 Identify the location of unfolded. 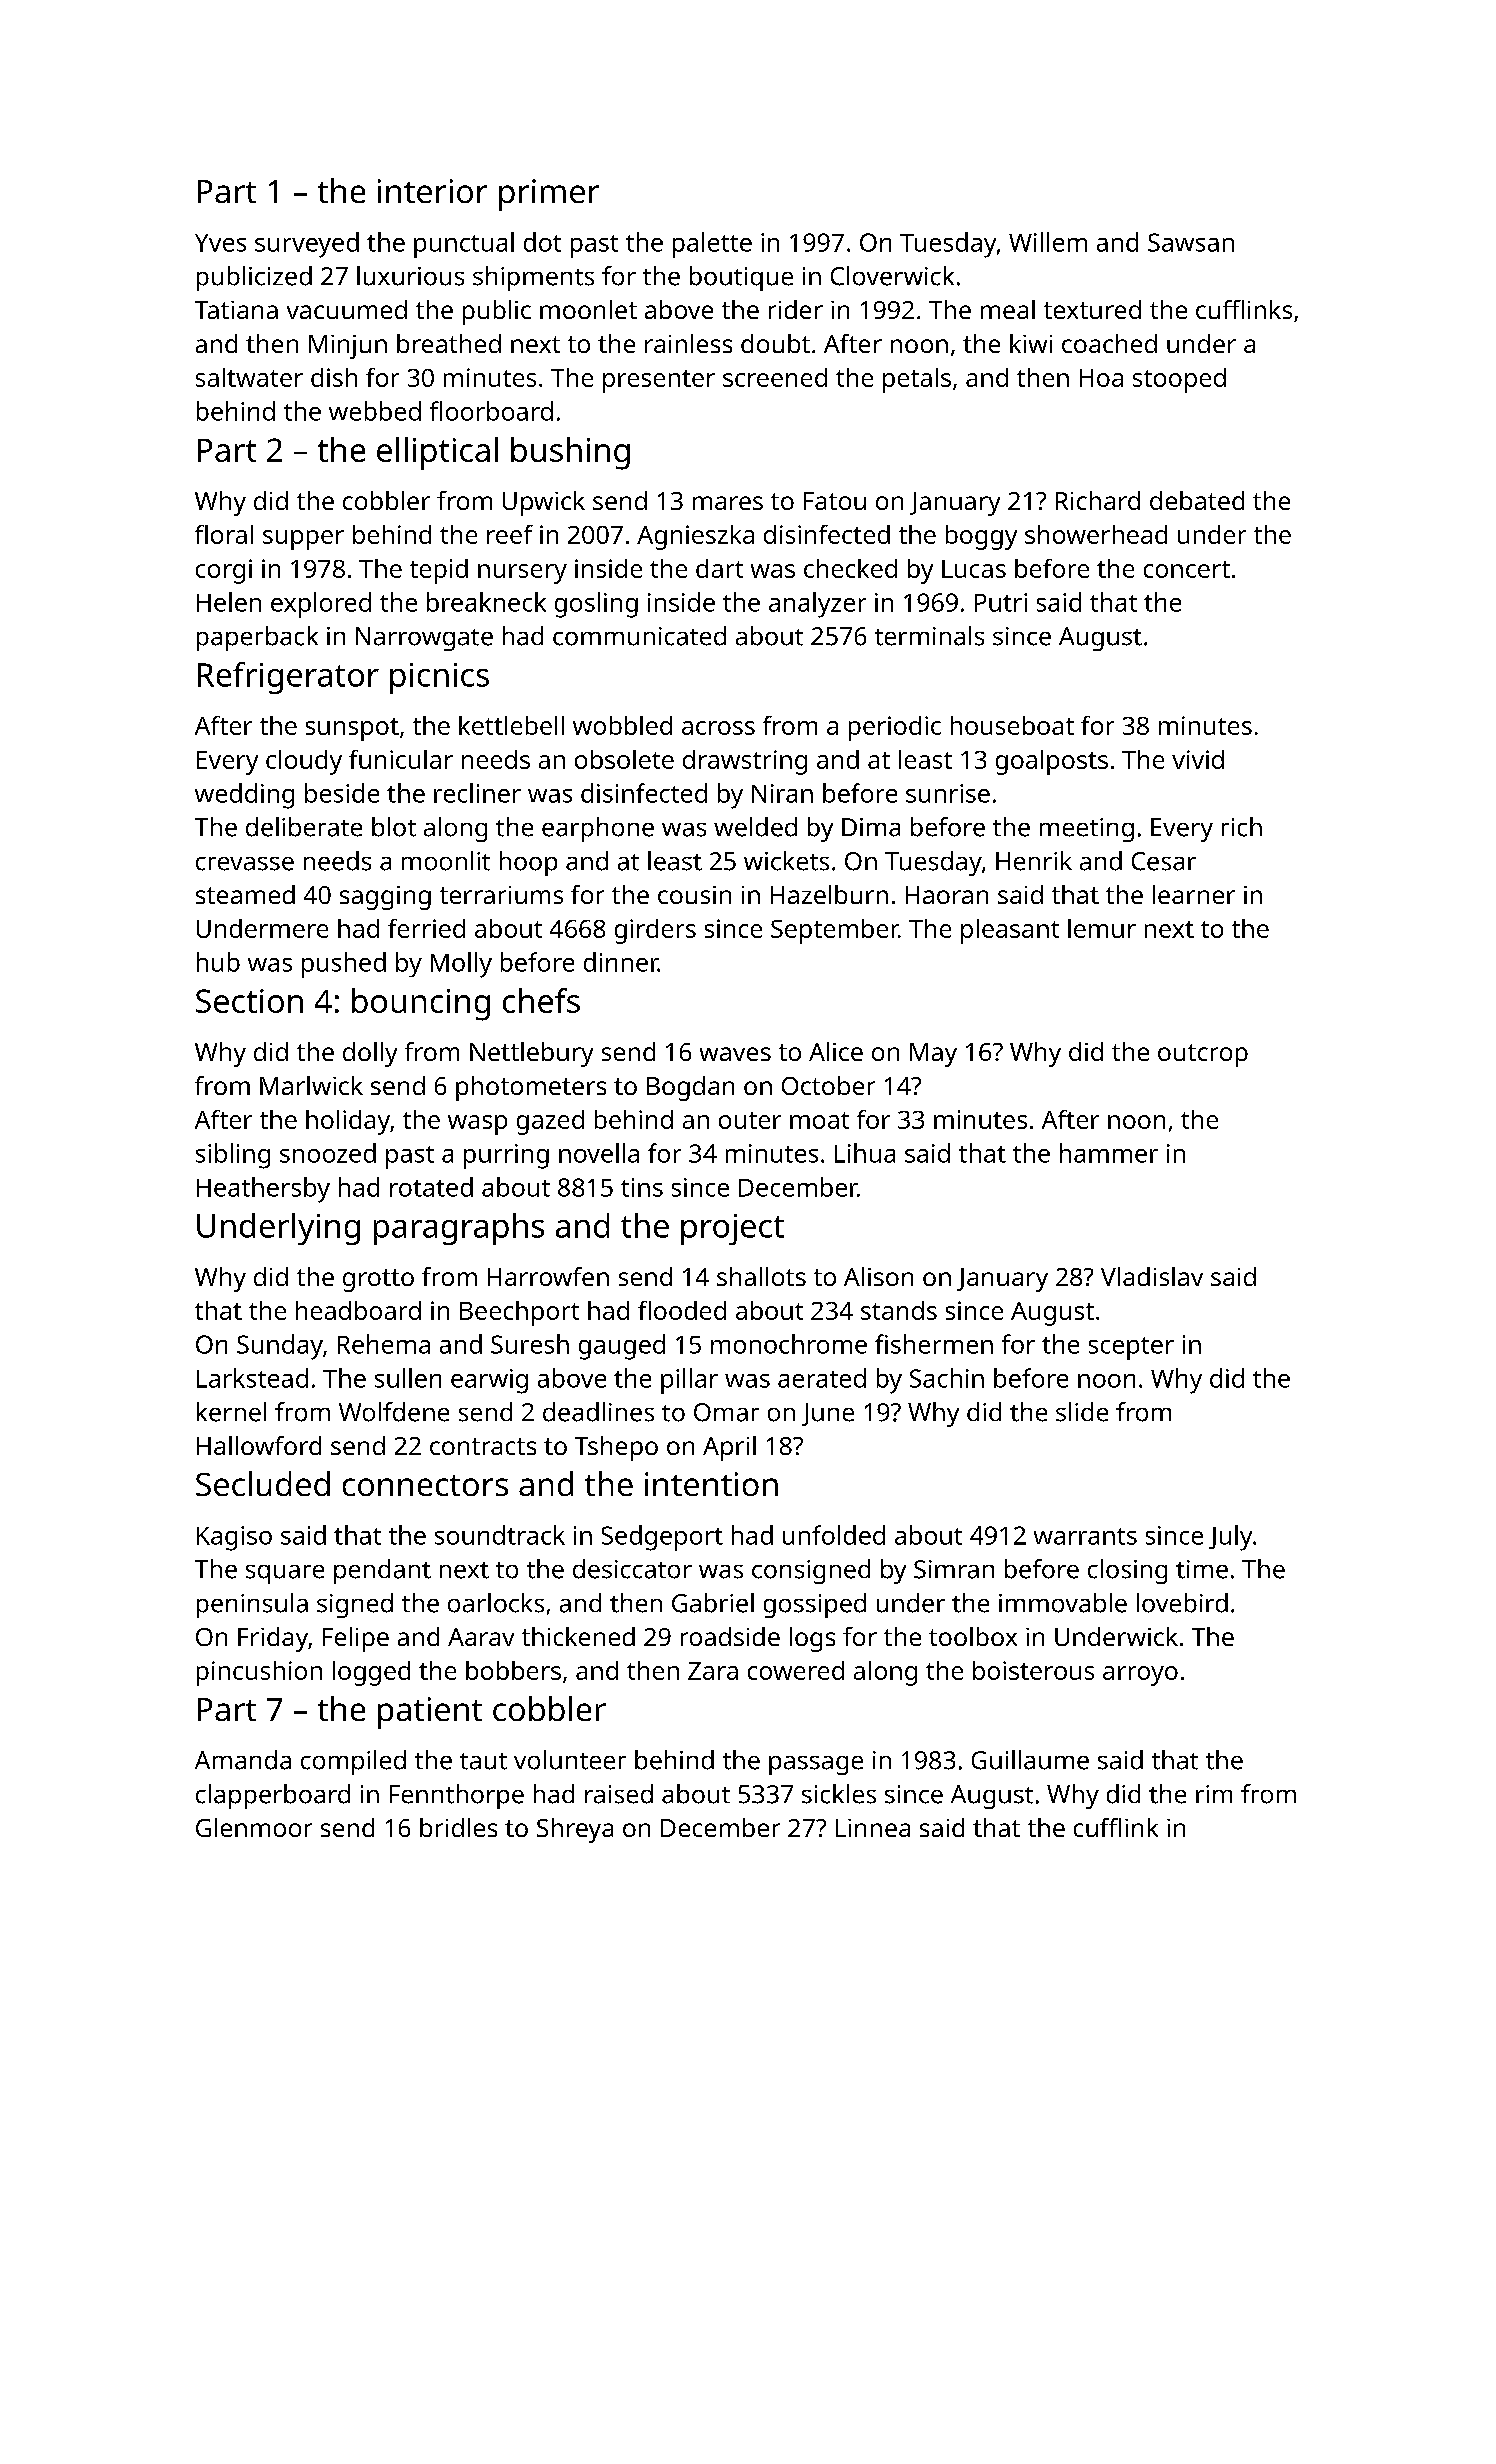
(834, 1535).
